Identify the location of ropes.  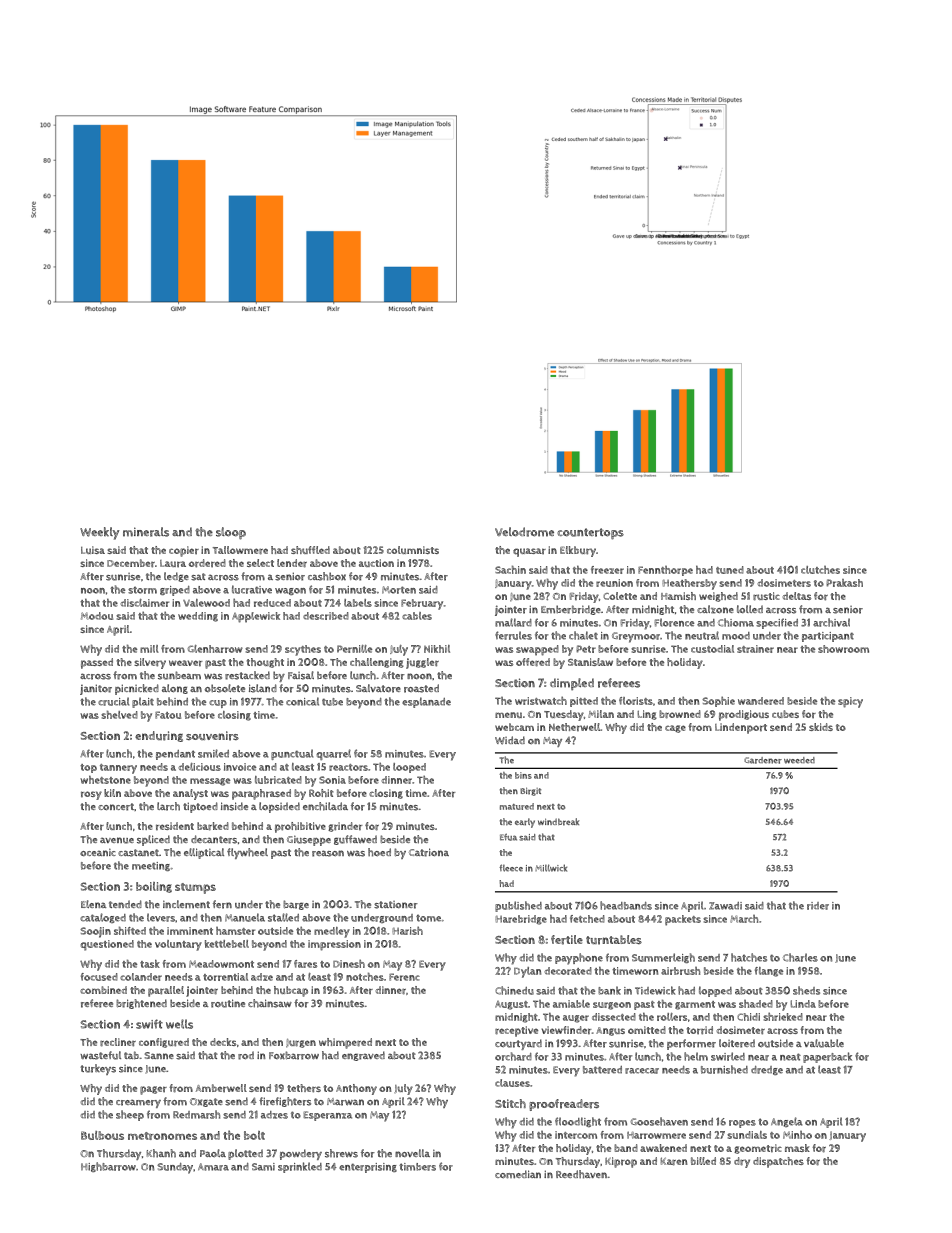
(742, 1124).
